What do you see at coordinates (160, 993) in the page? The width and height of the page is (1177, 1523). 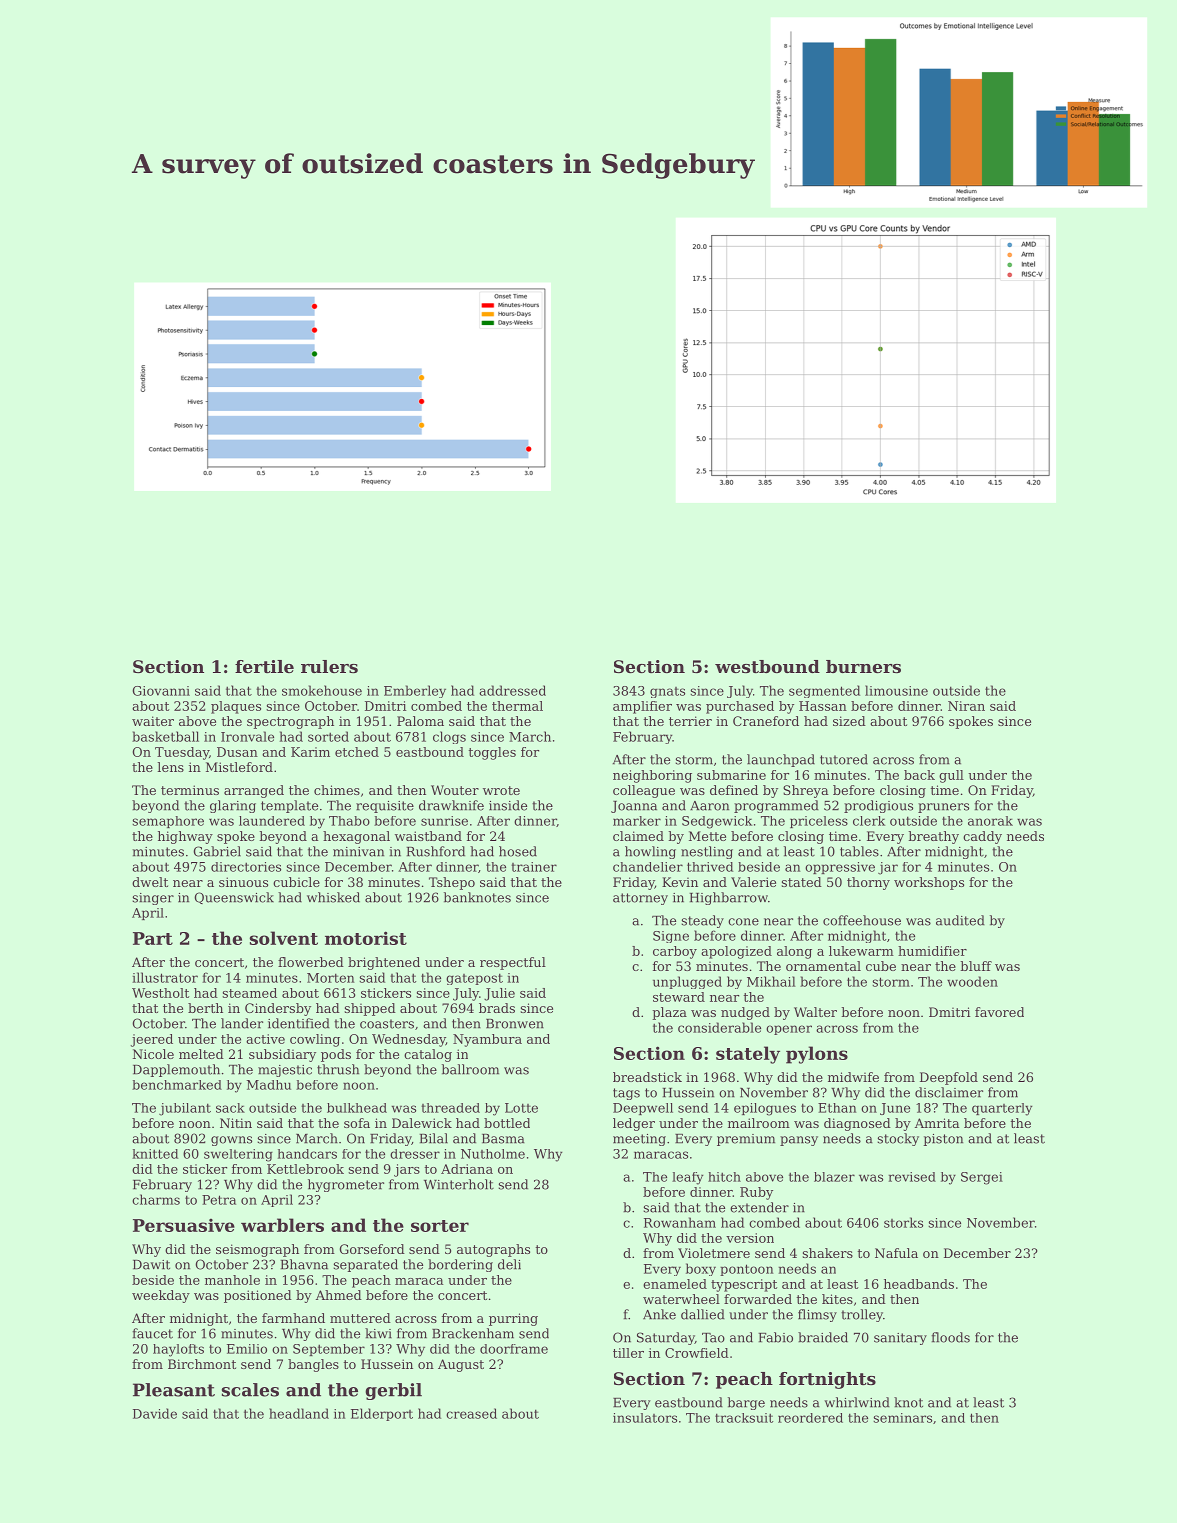 I see `Westholt` at bounding box center [160, 993].
